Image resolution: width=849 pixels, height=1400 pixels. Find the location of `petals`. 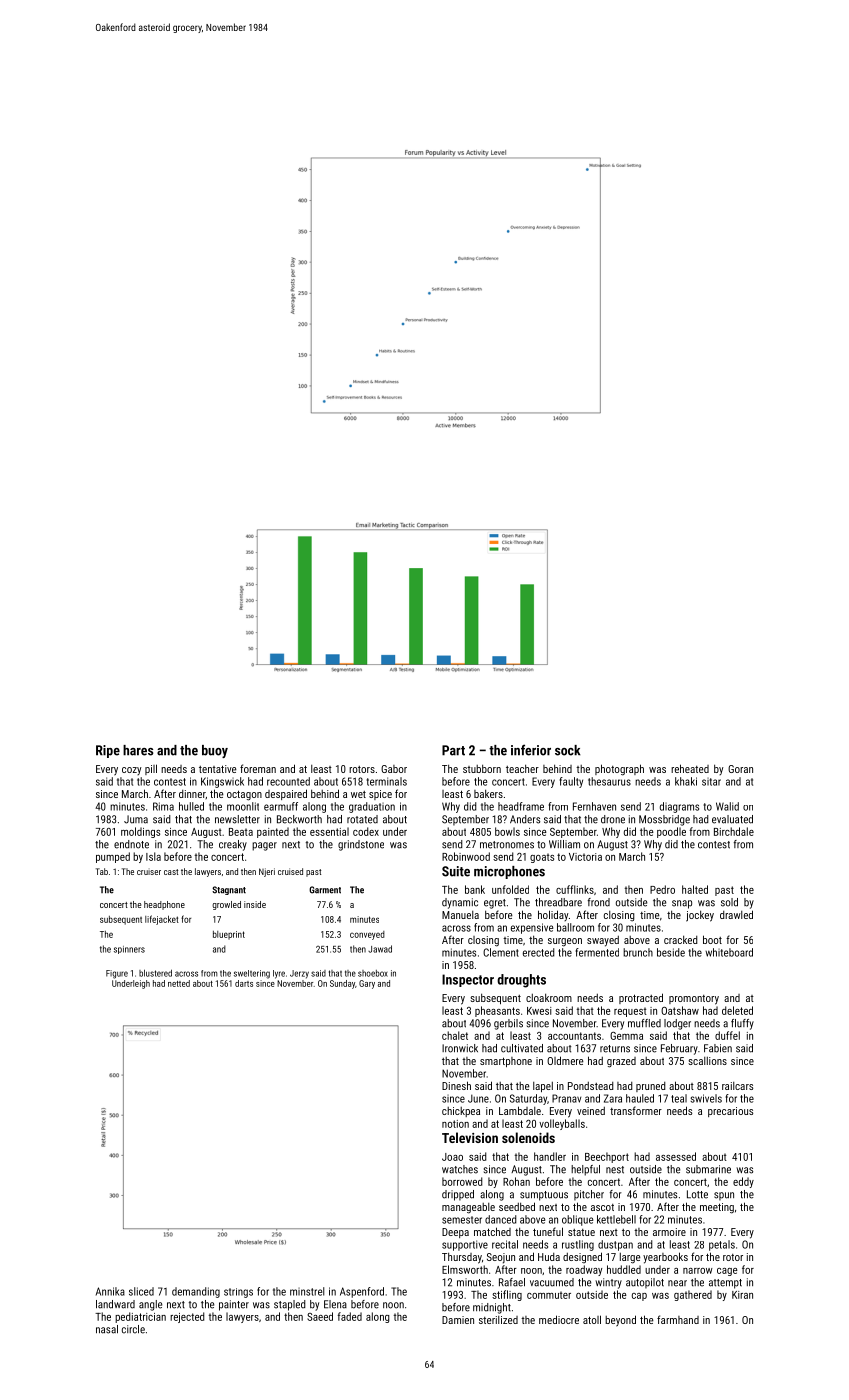

petals is located at coordinates (722, 1245).
